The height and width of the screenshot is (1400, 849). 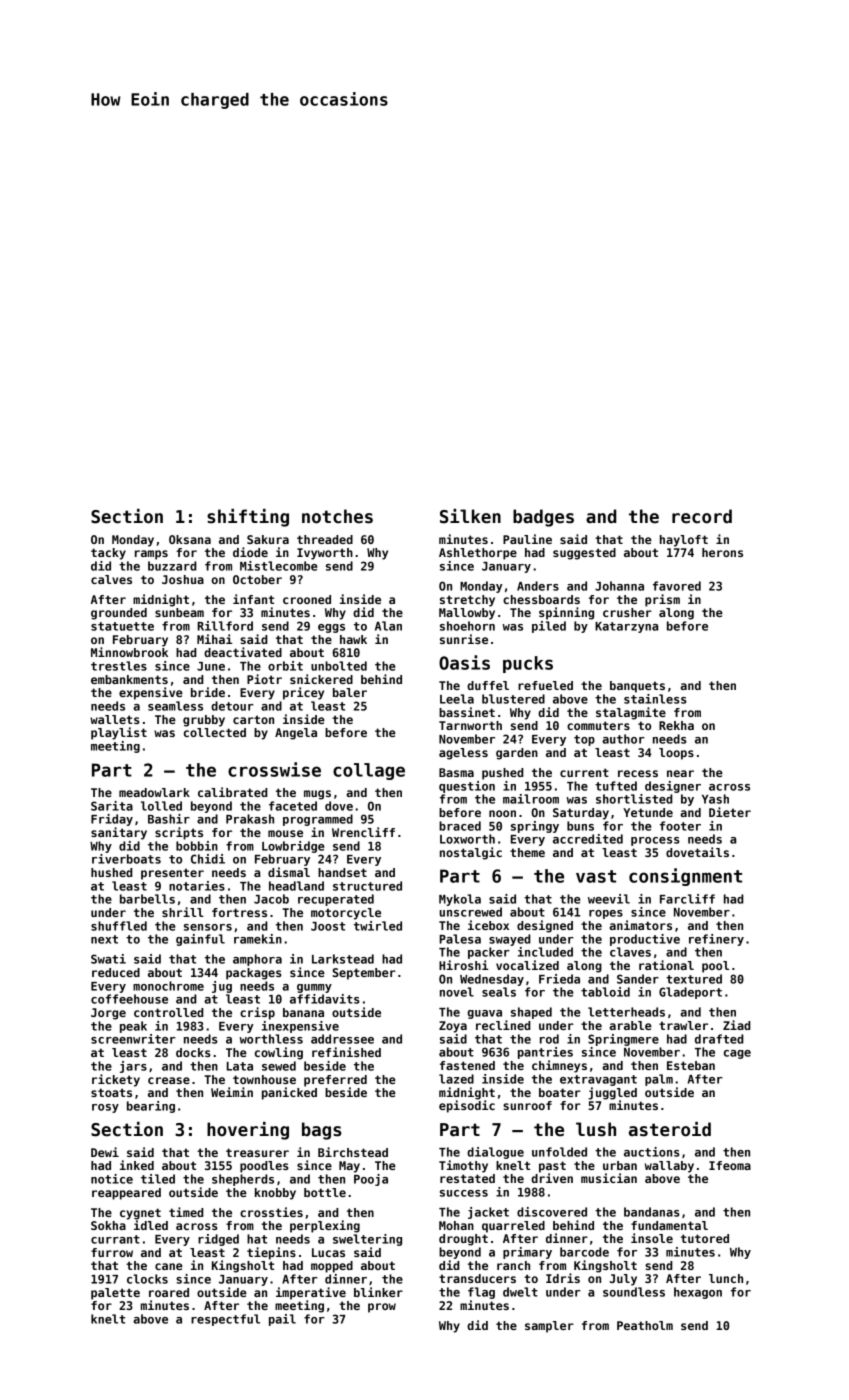 What do you see at coordinates (350, 692) in the screenshot?
I see `baler` at bounding box center [350, 692].
